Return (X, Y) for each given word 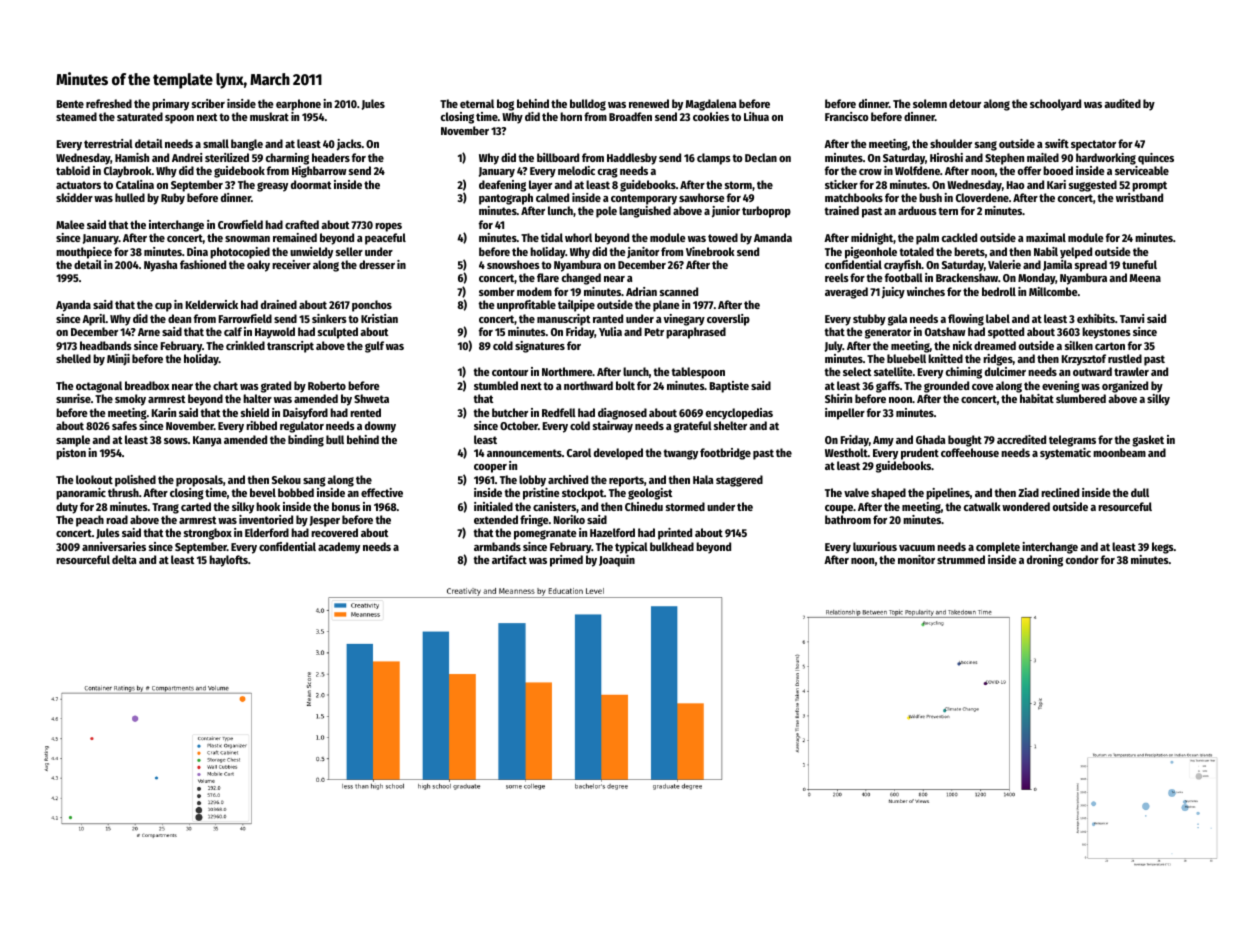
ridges (998, 360)
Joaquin (617, 561)
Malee (70, 224)
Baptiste (729, 387)
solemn (930, 103)
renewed (649, 103)
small (216, 143)
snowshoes (513, 264)
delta (124, 559)
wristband (1139, 197)
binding (306, 441)
